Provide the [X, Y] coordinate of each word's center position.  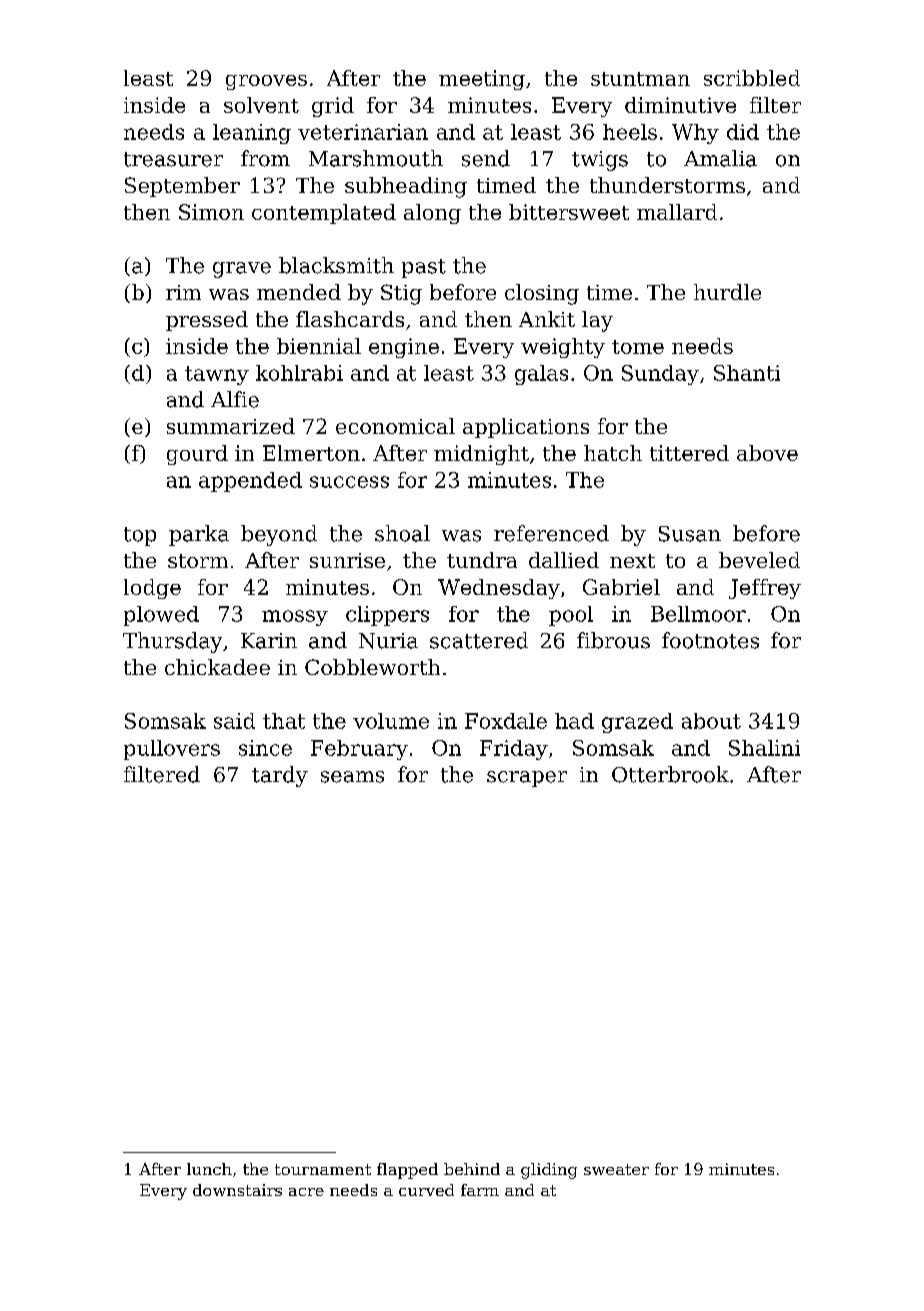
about [711, 721]
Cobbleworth [372, 667]
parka [199, 535]
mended [299, 292]
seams [352, 777]
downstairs [237, 1190]
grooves [266, 82]
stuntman [640, 79]
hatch [613, 453]
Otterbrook [670, 774]
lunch [209, 1169]
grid [333, 107]
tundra [482, 560]
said [234, 721]
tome [638, 347]
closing [542, 294]
